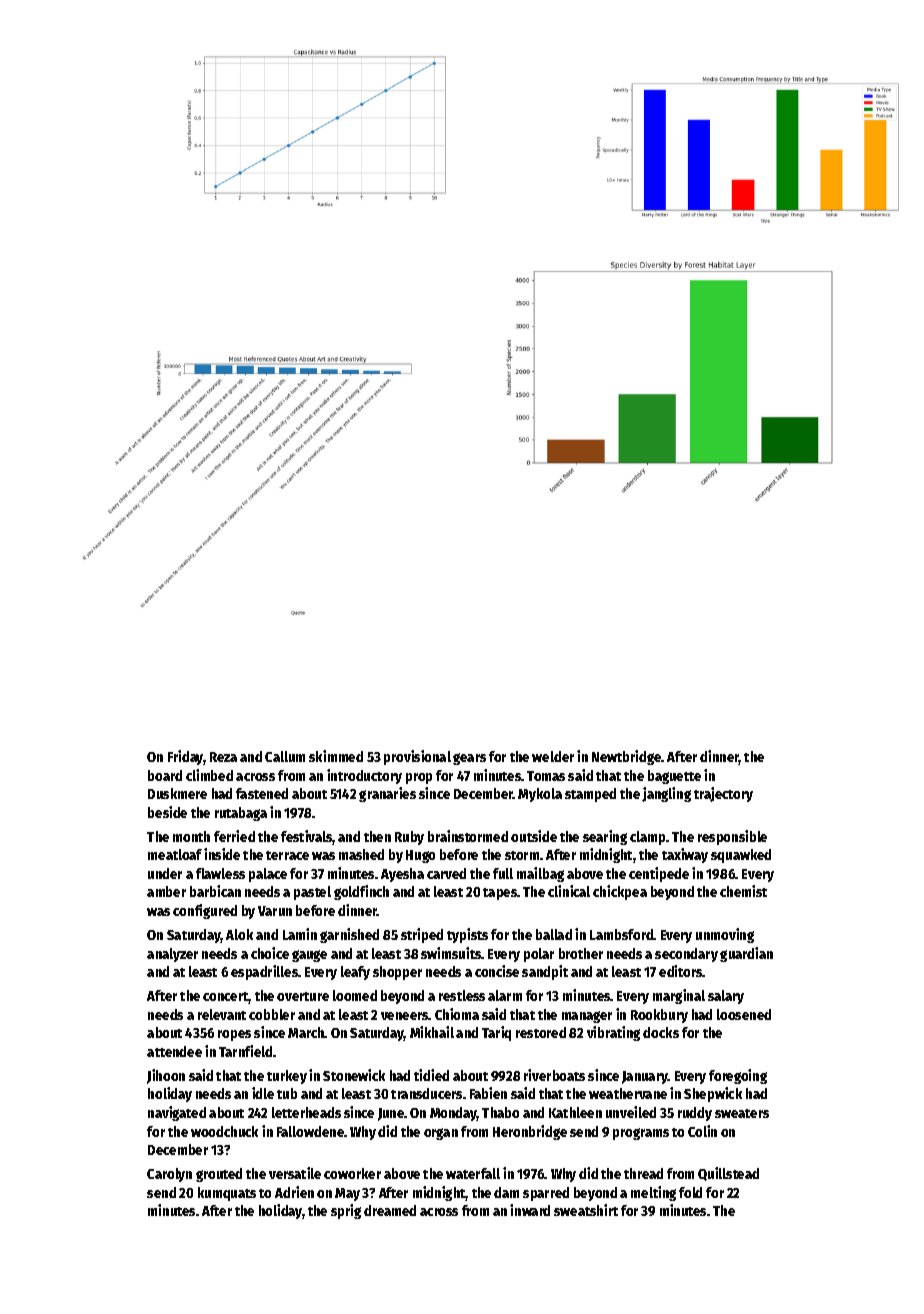 This screenshot has width=924, height=1314. I want to click on salary, so click(726, 997).
